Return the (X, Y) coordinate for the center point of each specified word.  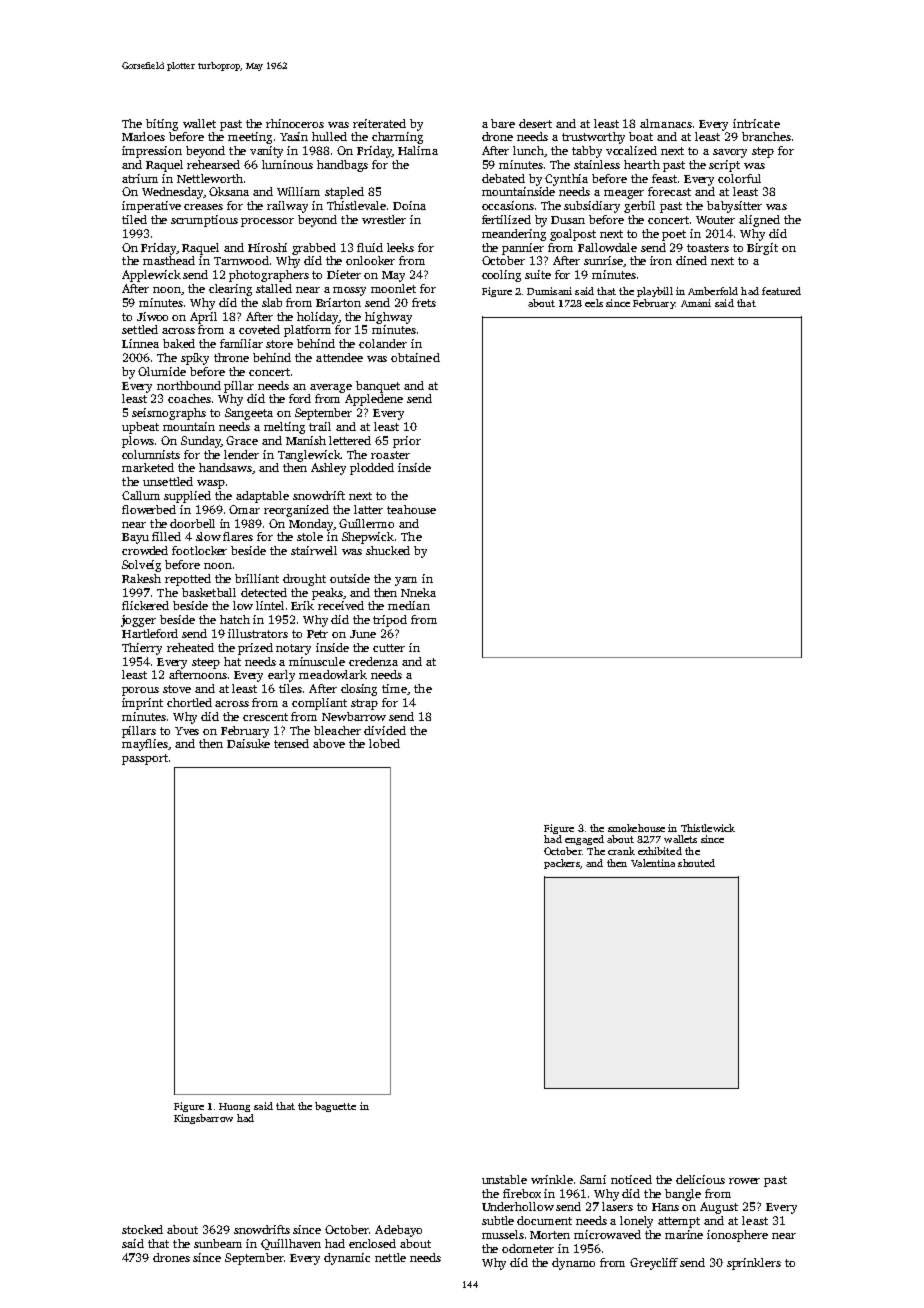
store (279, 344)
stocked (142, 1229)
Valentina (653, 863)
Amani (696, 303)
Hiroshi (267, 247)
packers (562, 864)
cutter (389, 648)
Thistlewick (708, 828)
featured (781, 291)
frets (424, 302)
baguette (335, 1107)
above (329, 743)
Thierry (142, 649)
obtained (415, 357)
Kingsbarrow (203, 1119)
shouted (696, 863)
